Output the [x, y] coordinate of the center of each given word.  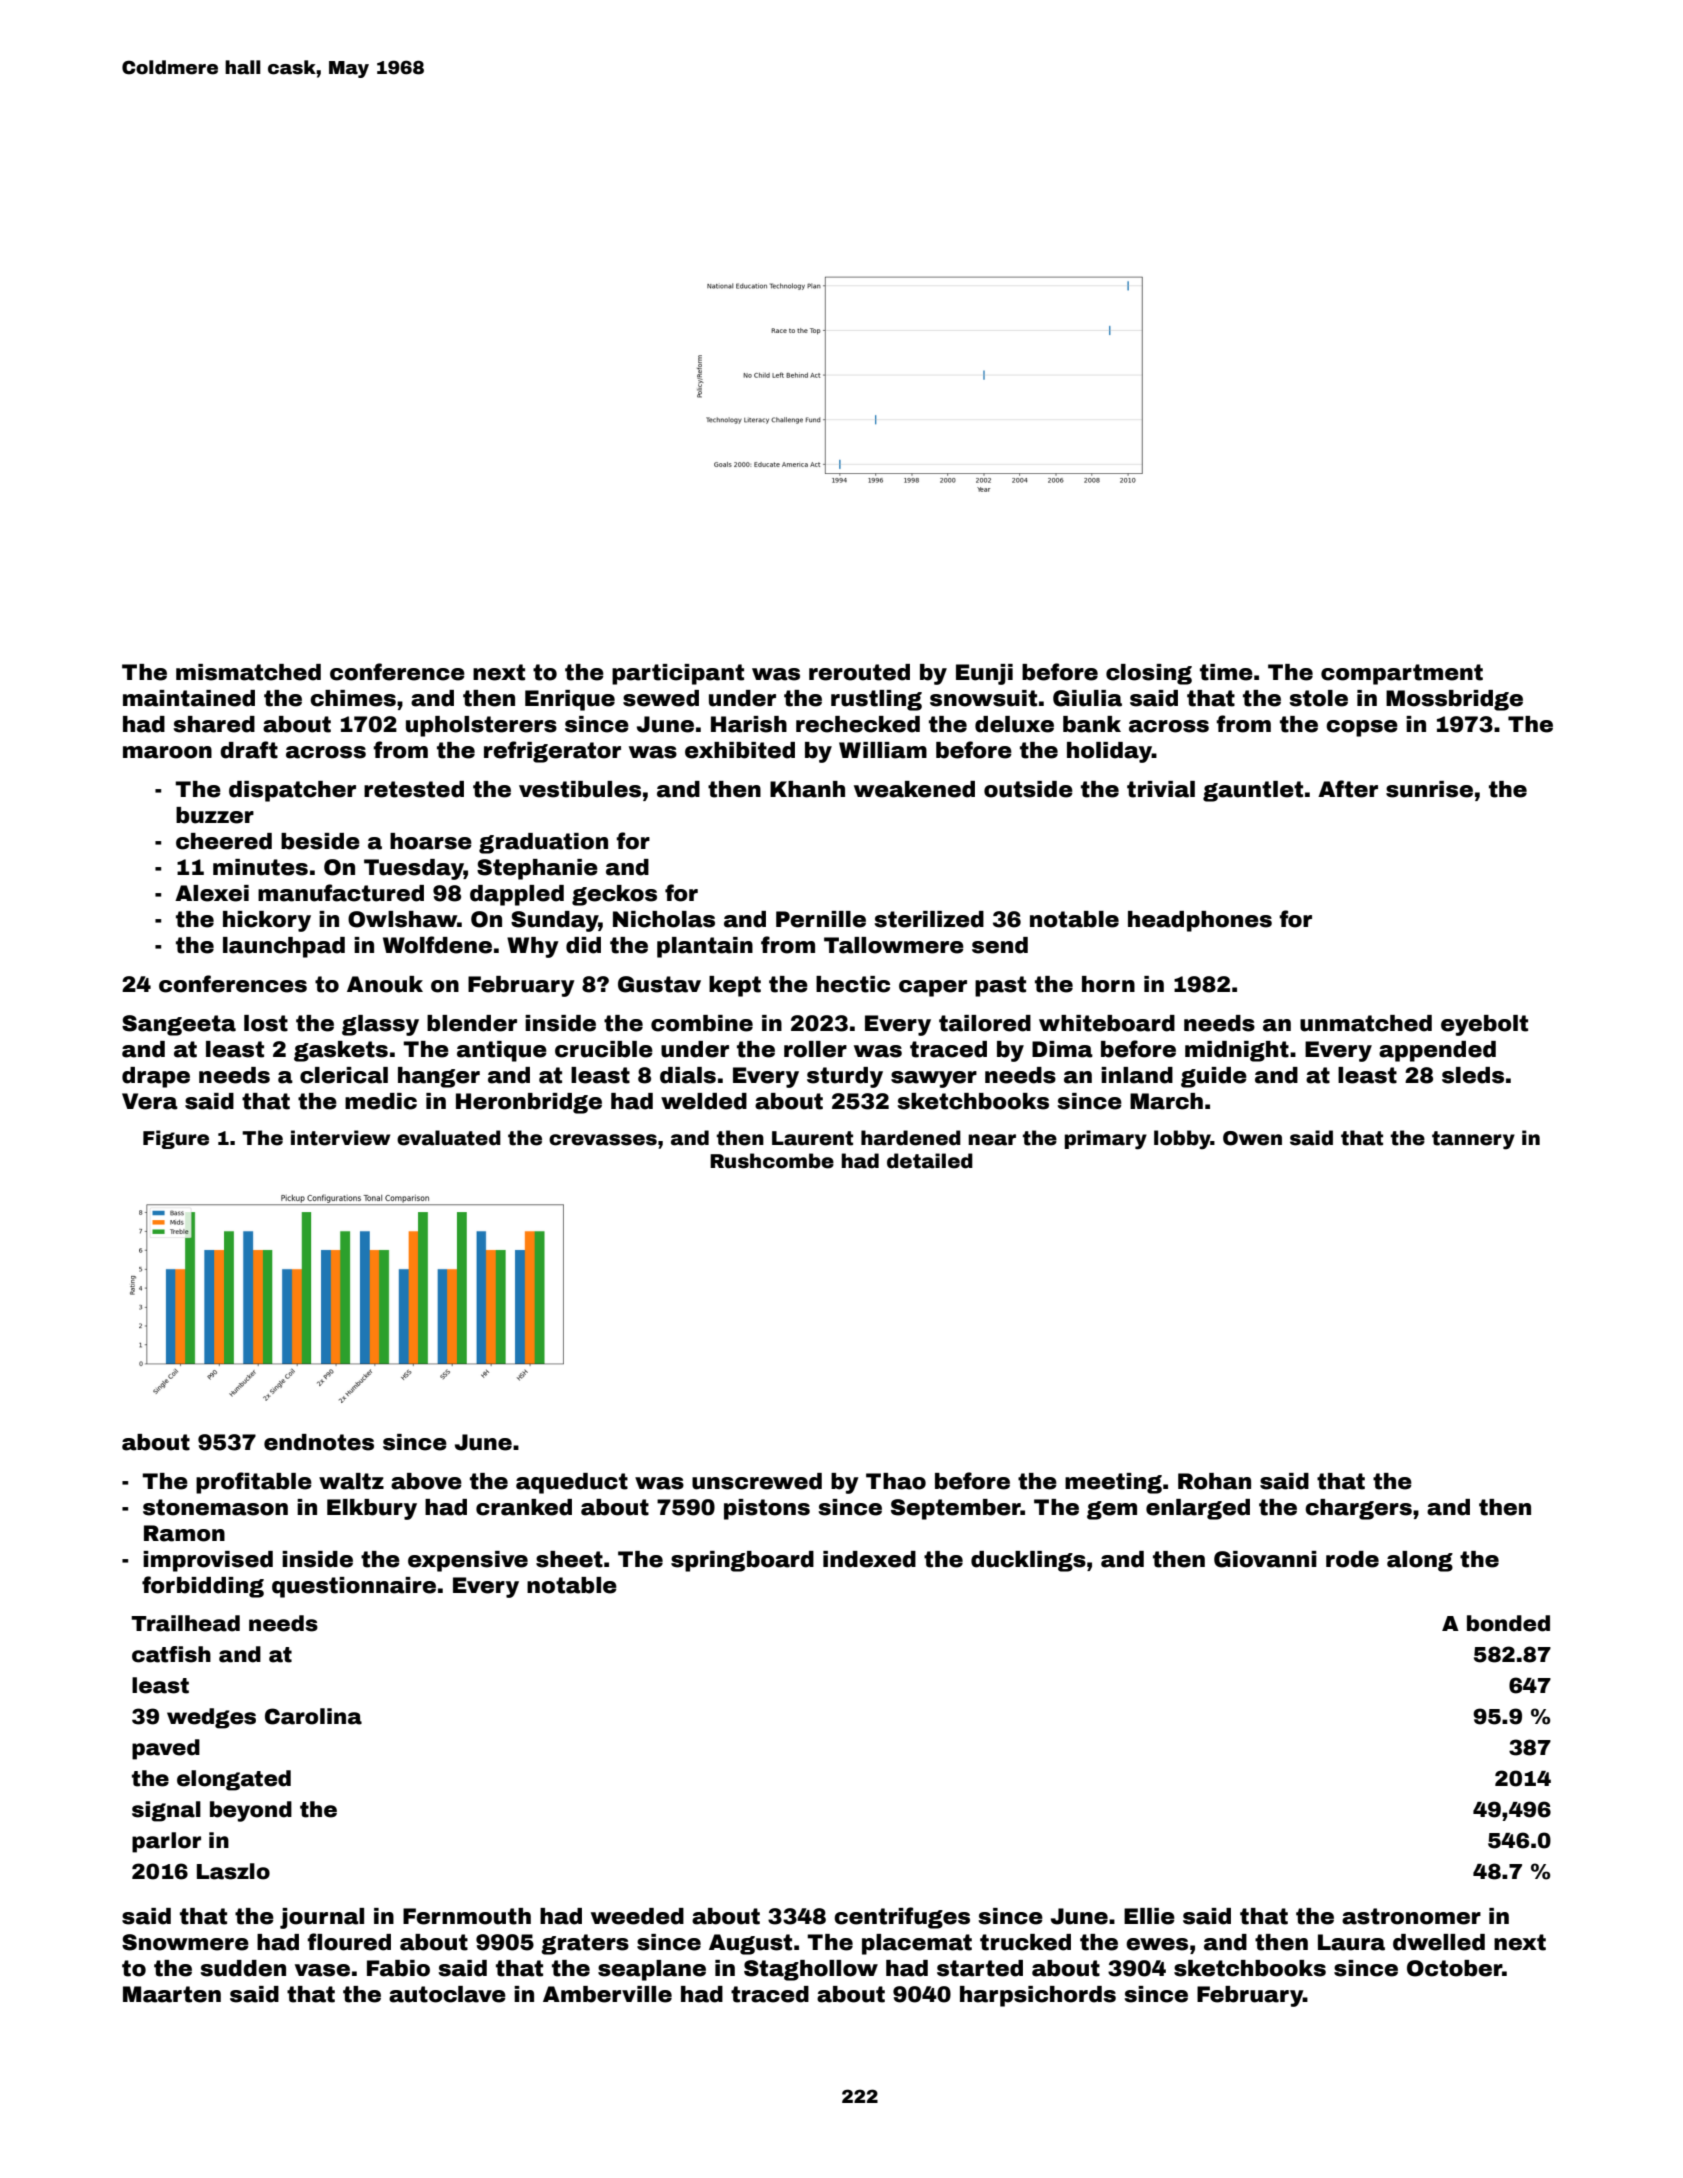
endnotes [319, 1442]
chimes [353, 698]
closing [1149, 674]
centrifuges [902, 1918]
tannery [1473, 1140]
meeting [1113, 1483]
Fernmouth [467, 1916]
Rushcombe [772, 1161]
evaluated [449, 1138]
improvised [208, 1561]
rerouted [859, 672]
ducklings [1028, 1561]
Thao [896, 1481]
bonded [1508, 1623]
